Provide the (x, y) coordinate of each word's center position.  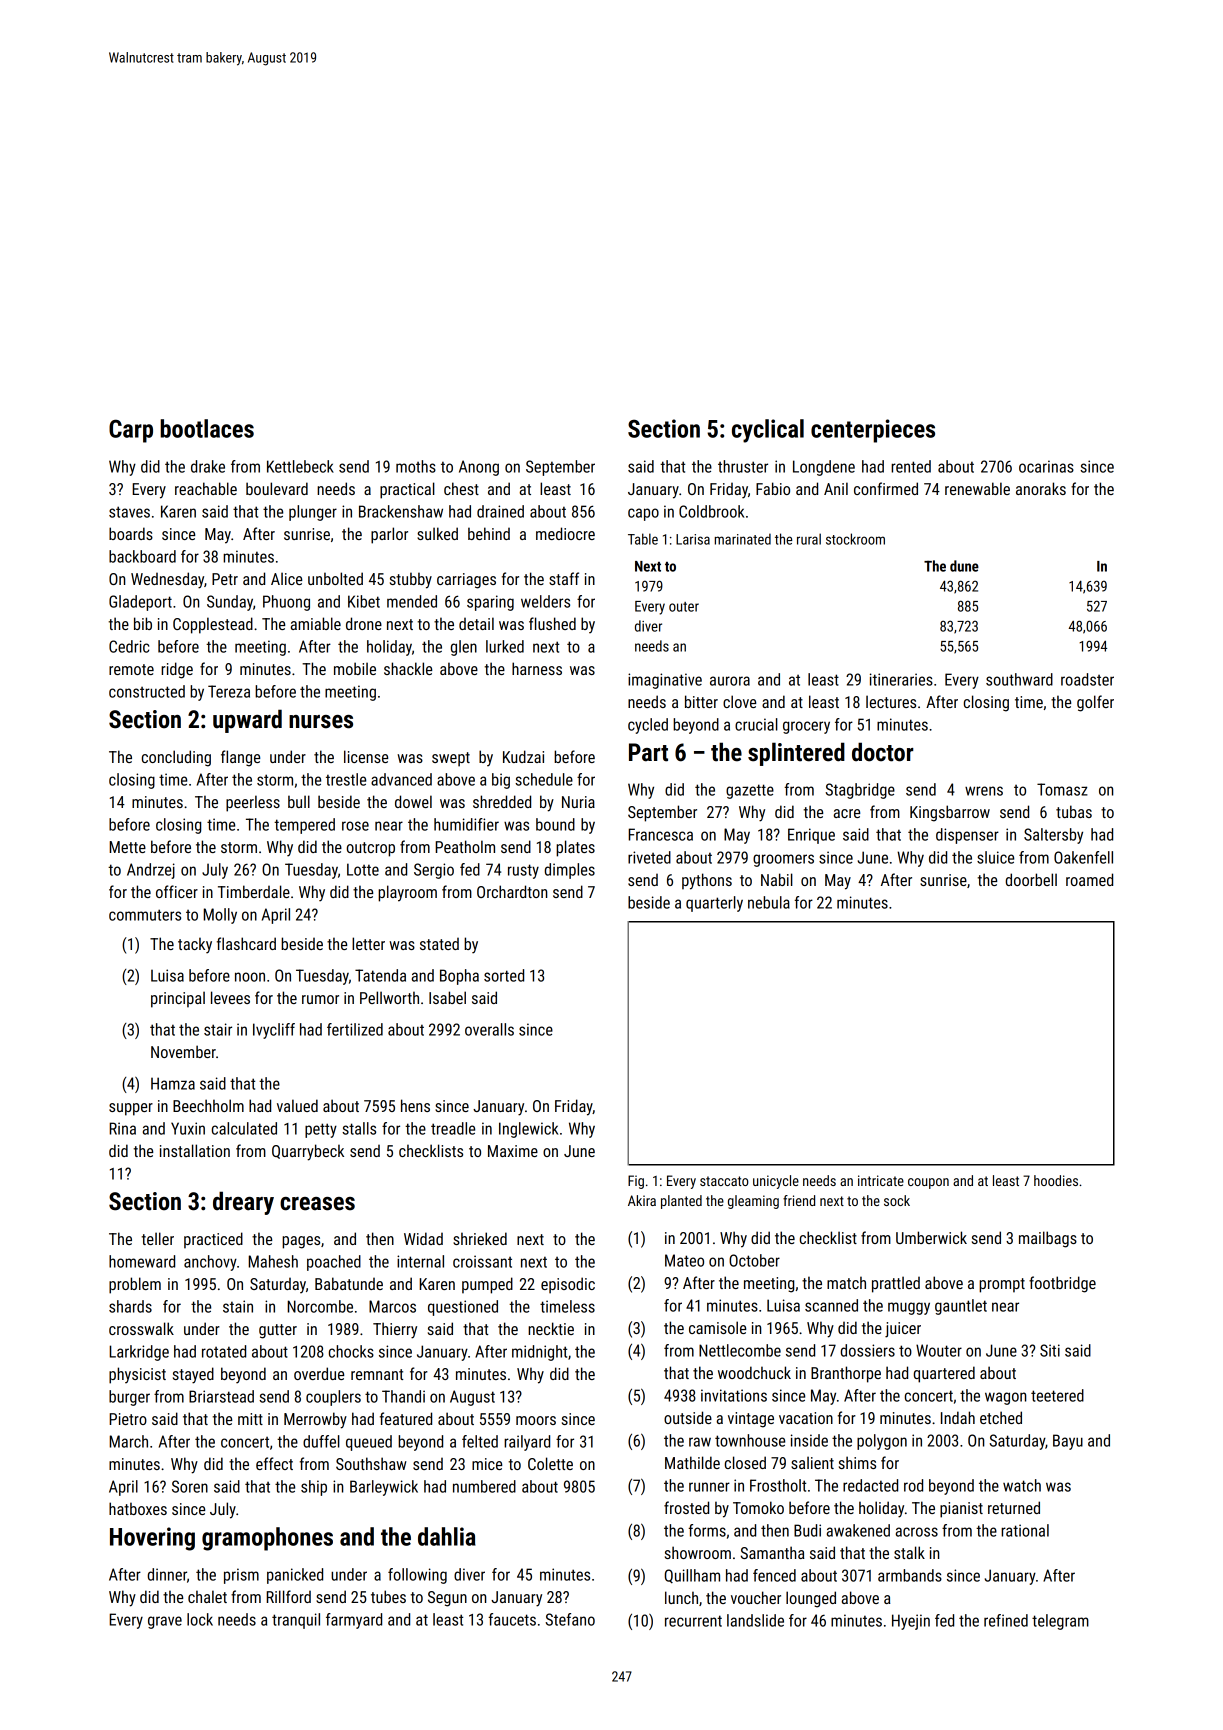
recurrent (693, 1621)
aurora (730, 681)
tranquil (296, 1621)
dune (964, 566)
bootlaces (207, 428)
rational (1025, 1530)
